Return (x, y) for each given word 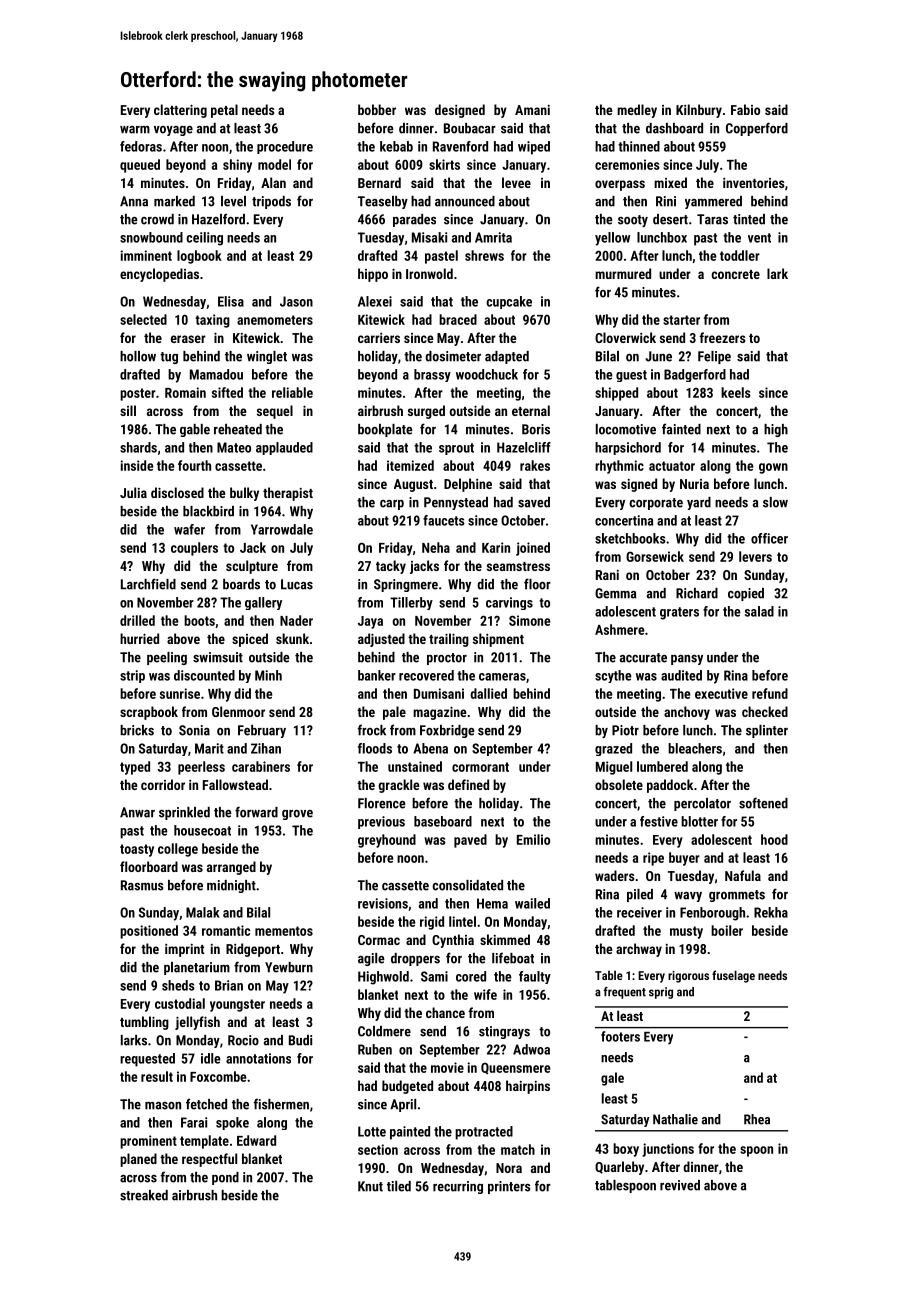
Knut (370, 1186)
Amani (532, 110)
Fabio (745, 109)
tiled (399, 1186)
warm (135, 130)
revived (680, 1185)
